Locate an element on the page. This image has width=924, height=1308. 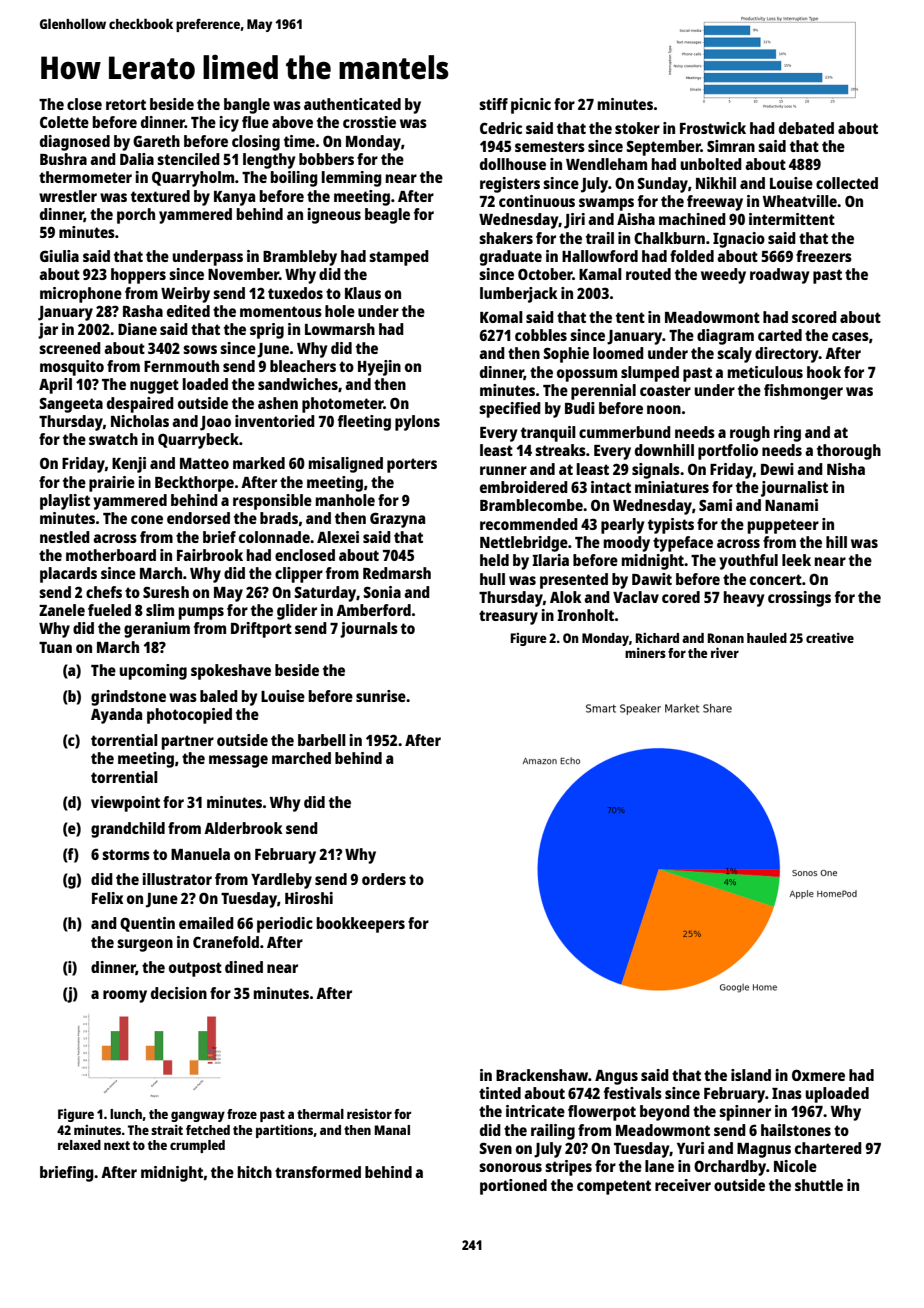
next is located at coordinates (117, 1145).
